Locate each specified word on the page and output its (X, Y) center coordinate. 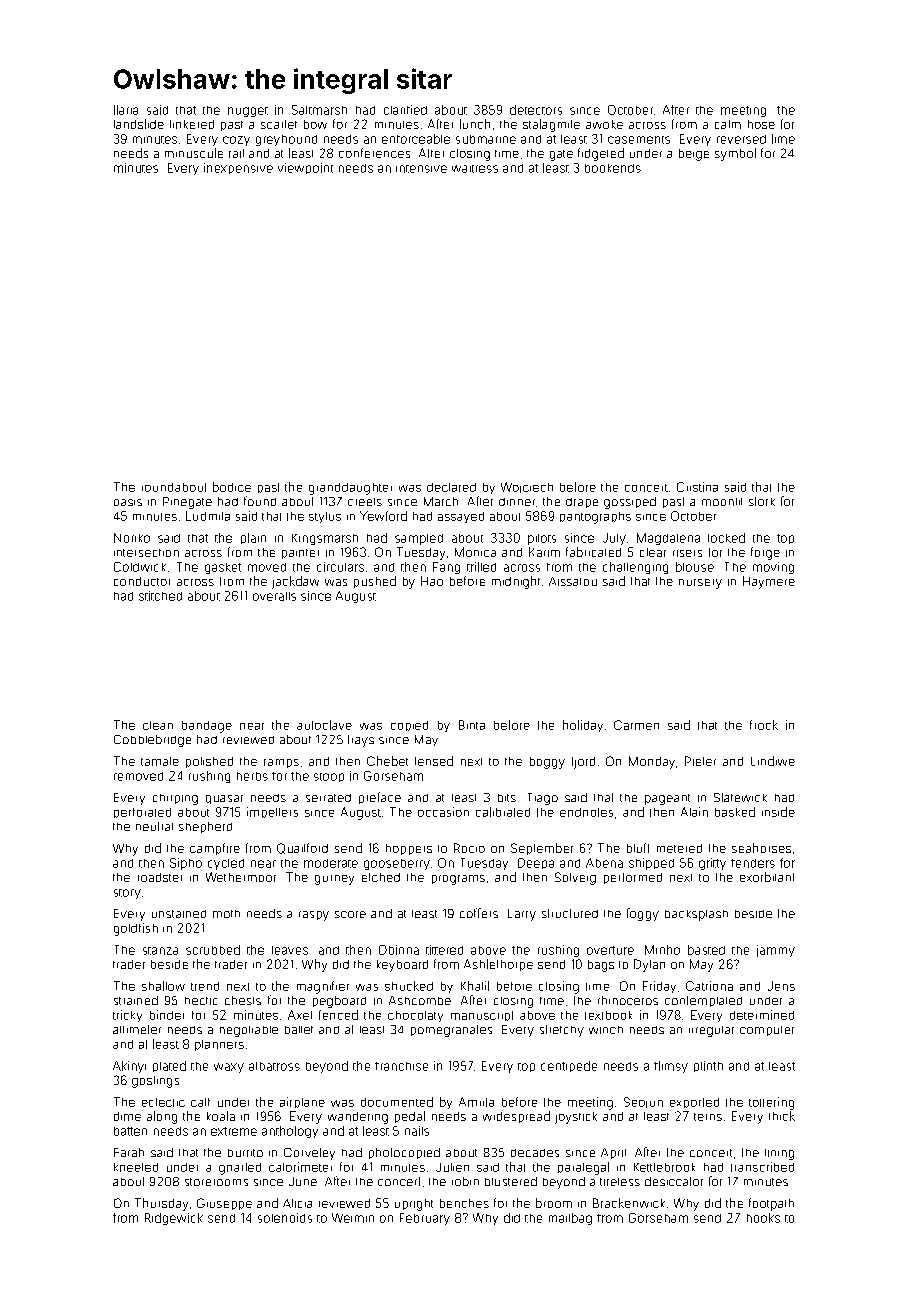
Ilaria (126, 110)
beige (694, 155)
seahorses (761, 848)
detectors (536, 110)
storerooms (216, 1182)
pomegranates (451, 1031)
